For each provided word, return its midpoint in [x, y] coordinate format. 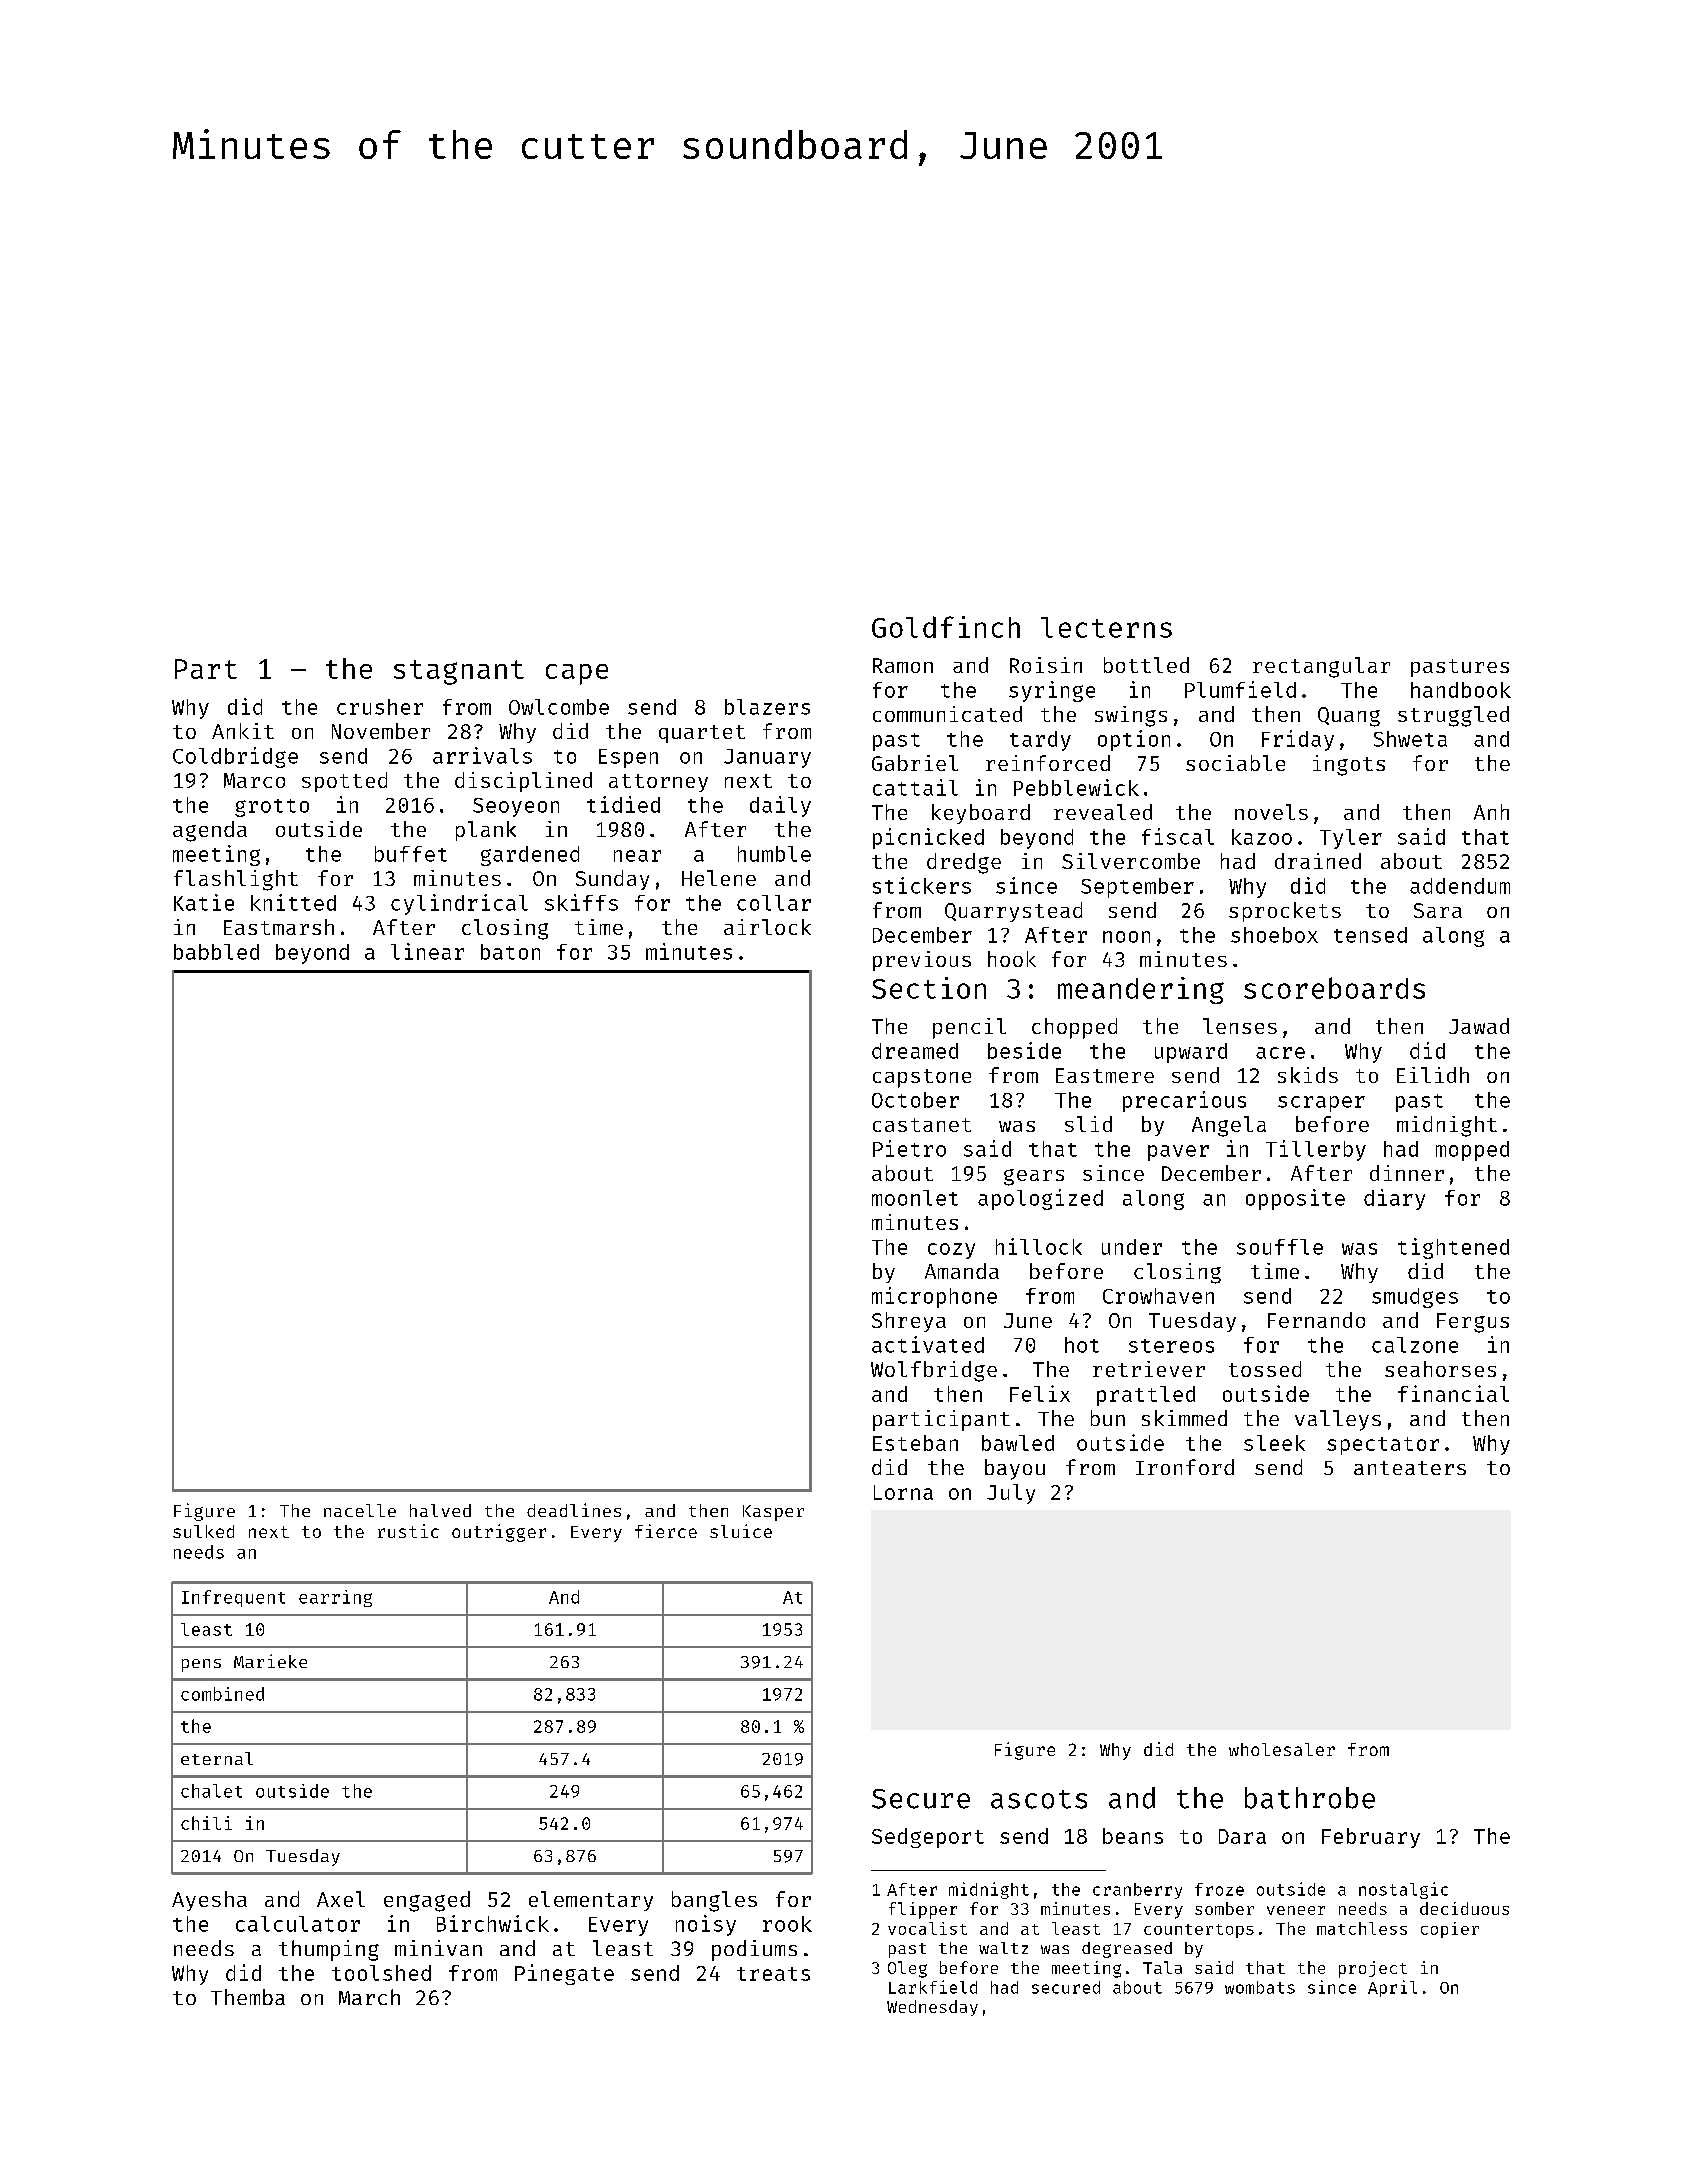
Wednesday [932, 2008]
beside [1024, 1050]
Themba [248, 1997]
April [1392, 1988]
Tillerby [1316, 1150]
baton [510, 952]
